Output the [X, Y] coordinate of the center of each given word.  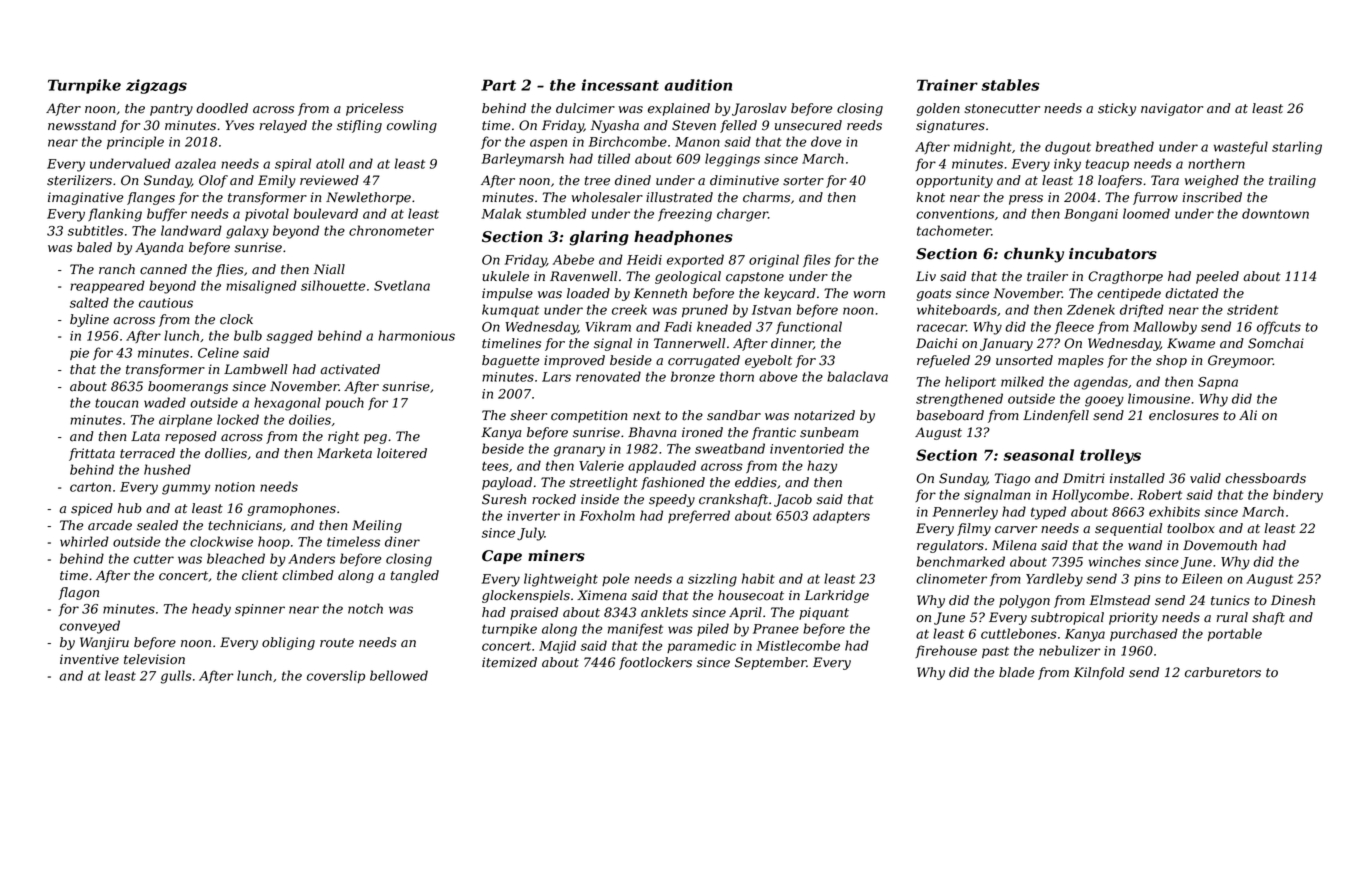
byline [89, 320]
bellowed [399, 675]
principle [135, 142]
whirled [84, 541]
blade [1016, 672]
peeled [1217, 277]
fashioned [673, 483]
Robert [1160, 494]
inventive [89, 659]
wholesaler [607, 197]
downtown [1275, 213]
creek [629, 309]
